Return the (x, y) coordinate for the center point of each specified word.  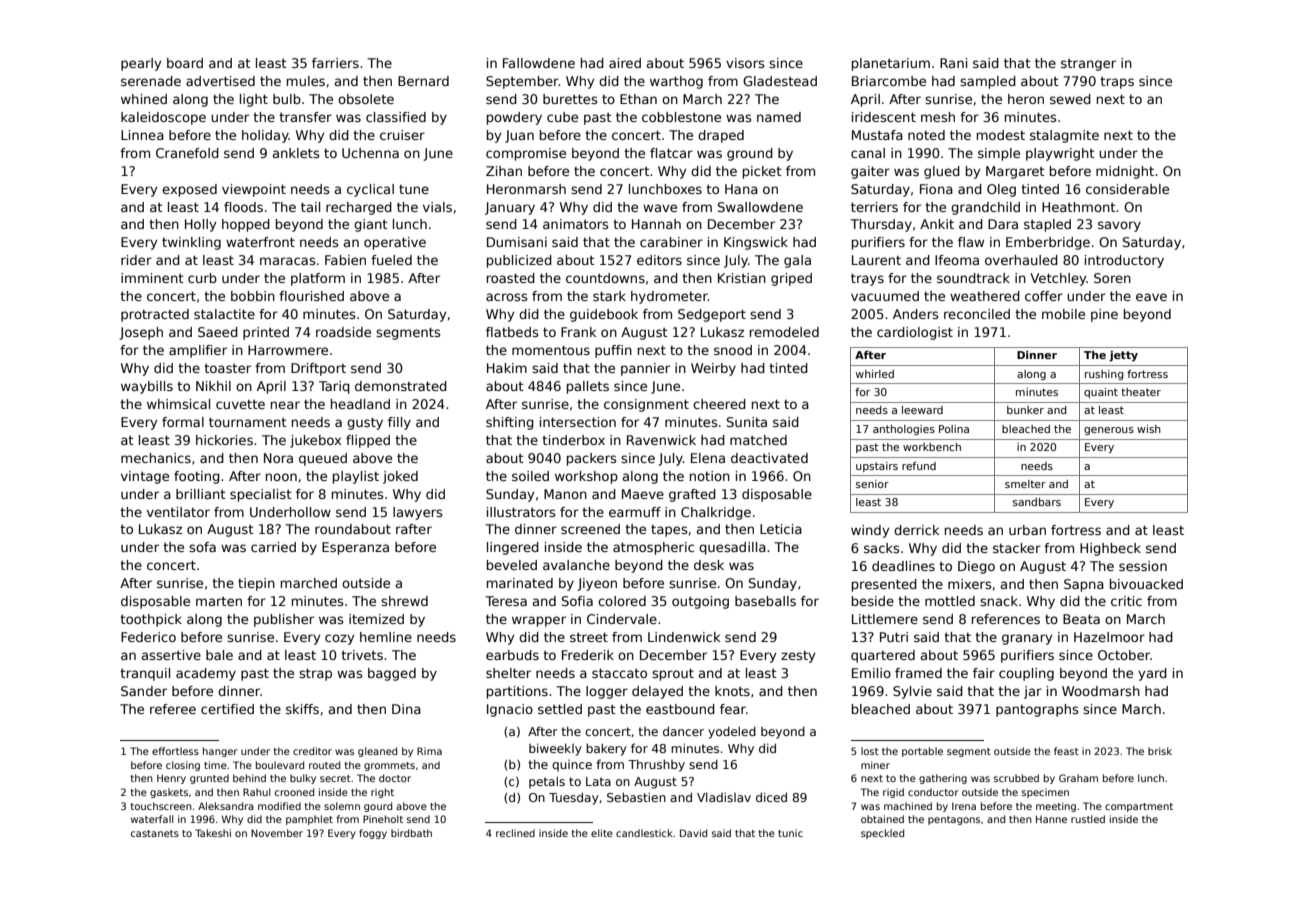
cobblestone (681, 117)
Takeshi (213, 833)
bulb (287, 99)
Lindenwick (684, 637)
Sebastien (636, 797)
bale (219, 655)
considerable (1127, 189)
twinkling (191, 243)
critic (1126, 601)
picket (762, 172)
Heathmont (1079, 207)
